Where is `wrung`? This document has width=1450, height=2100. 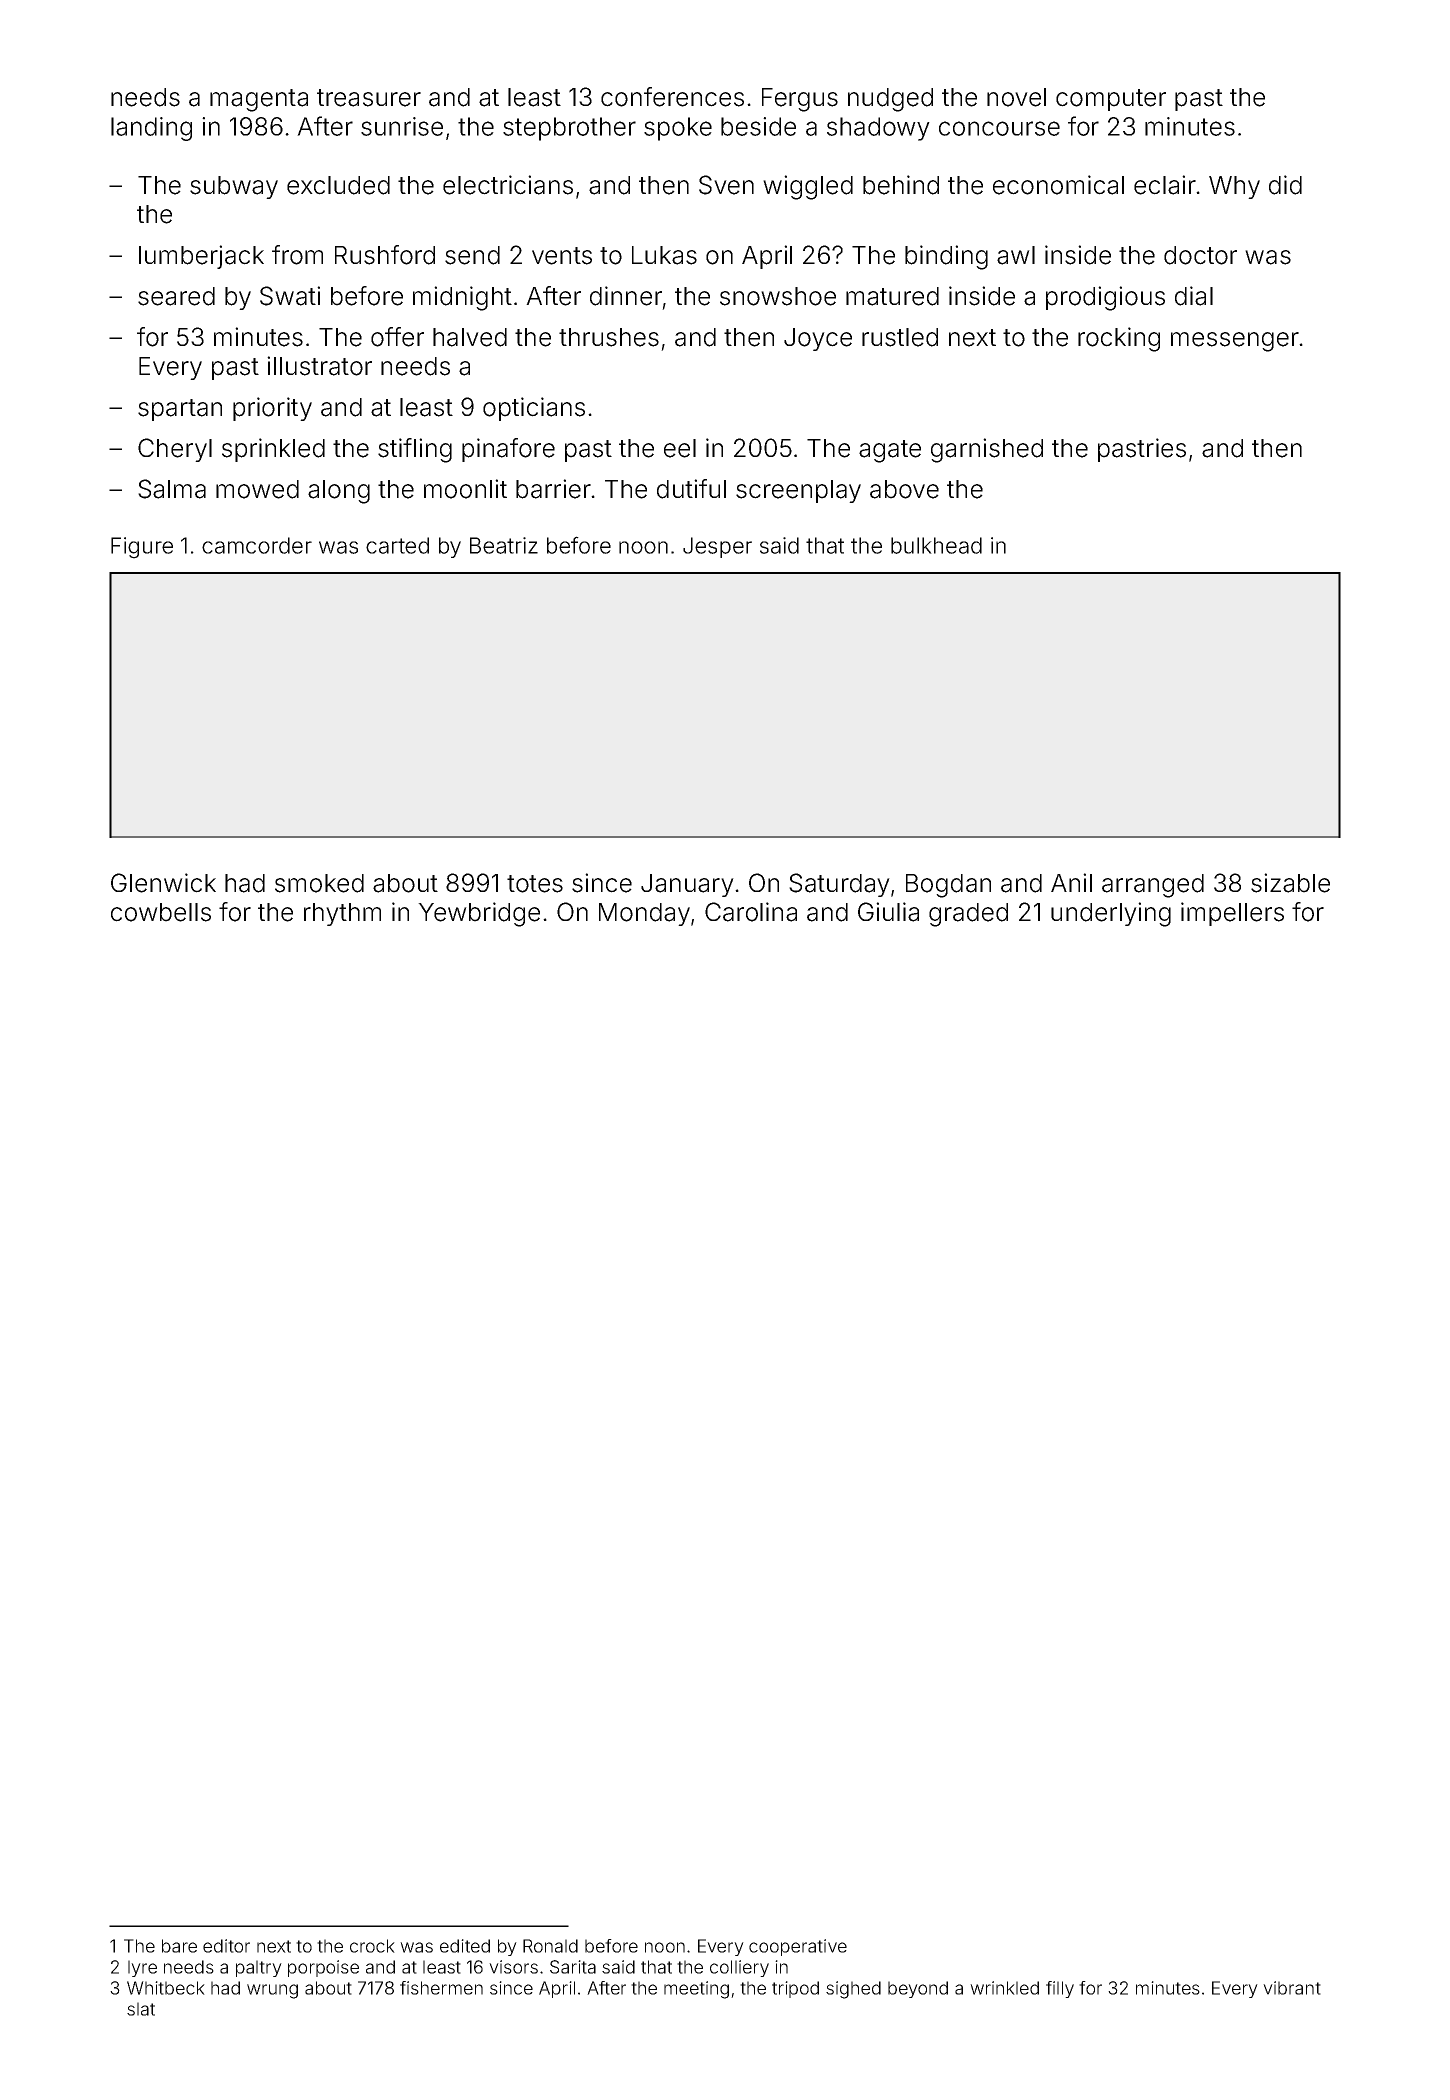 wrung is located at coordinates (272, 1991).
